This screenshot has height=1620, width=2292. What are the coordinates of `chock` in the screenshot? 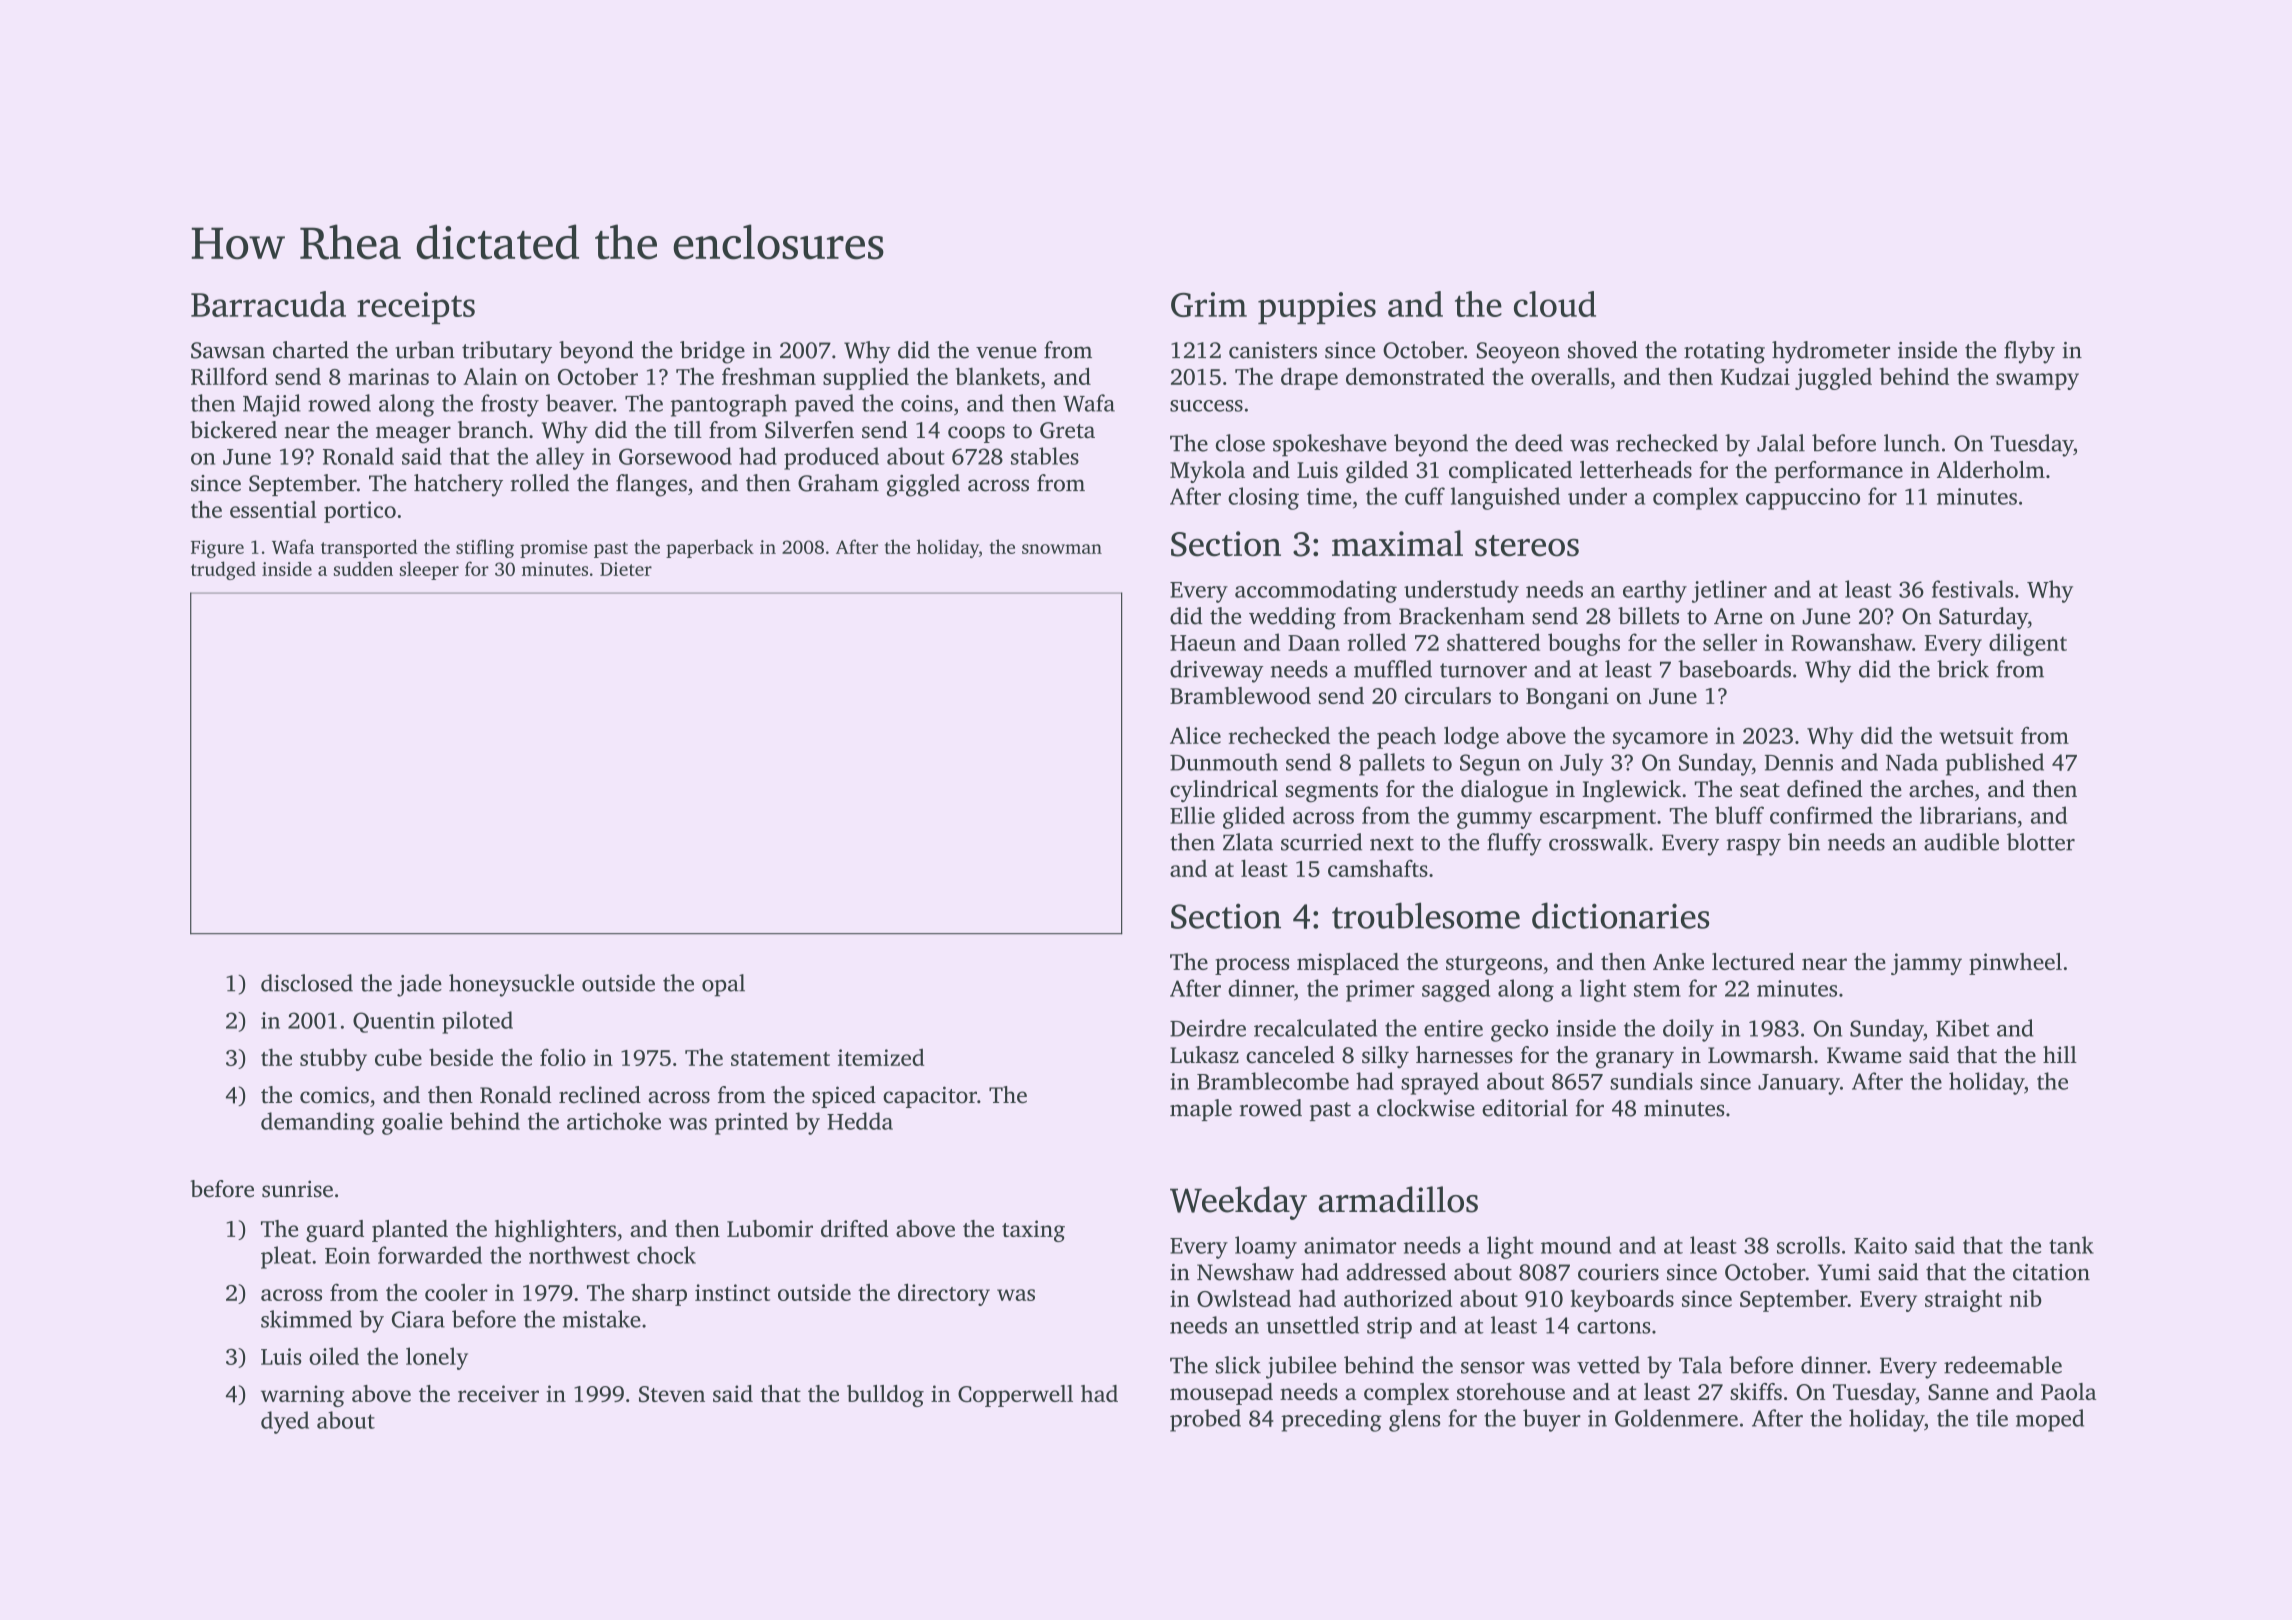 It's located at (666, 1255).
